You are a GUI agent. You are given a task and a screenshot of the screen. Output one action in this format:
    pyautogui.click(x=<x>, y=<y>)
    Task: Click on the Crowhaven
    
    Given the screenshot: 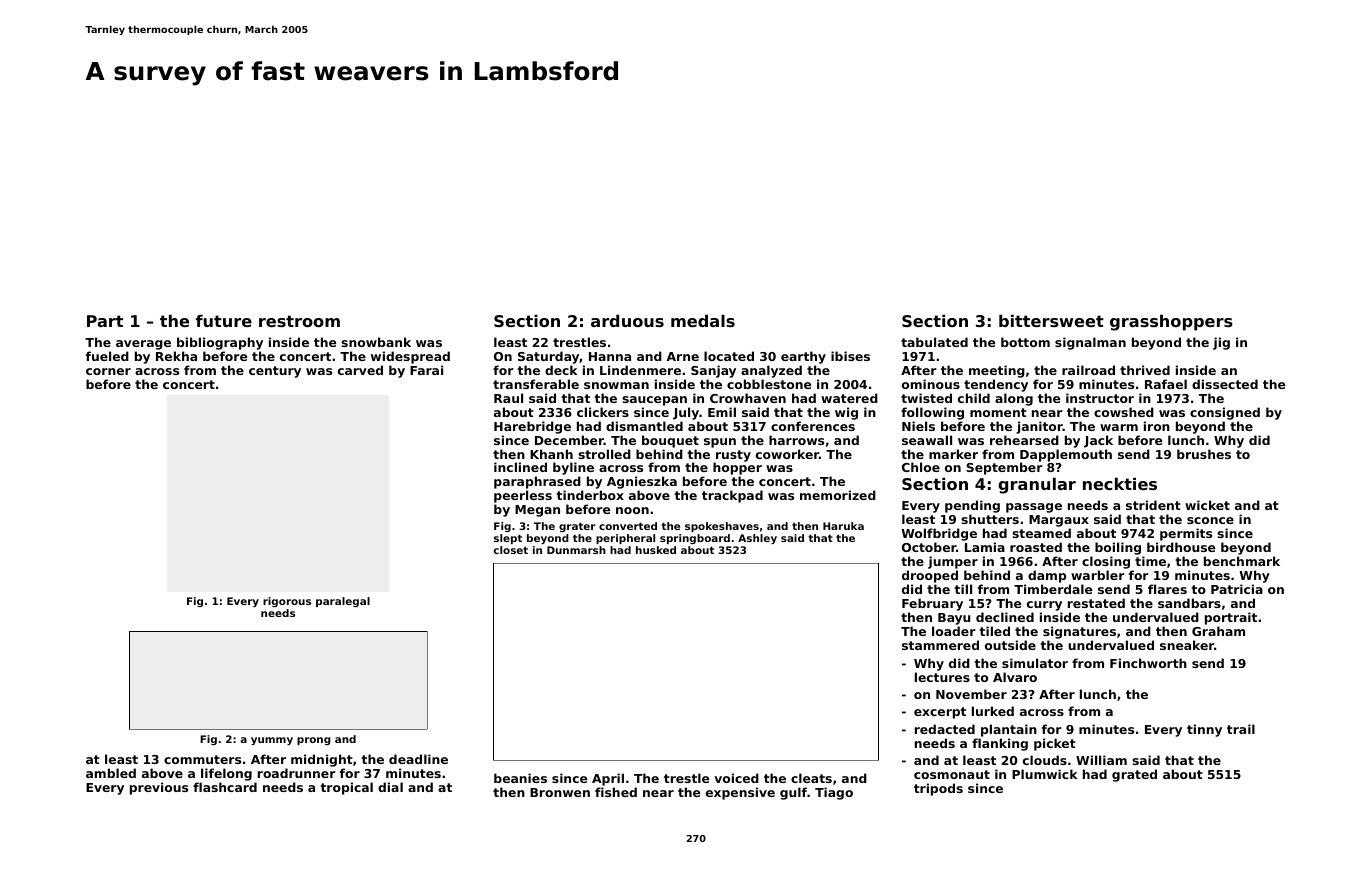 What is the action you would take?
    pyautogui.click(x=748, y=398)
